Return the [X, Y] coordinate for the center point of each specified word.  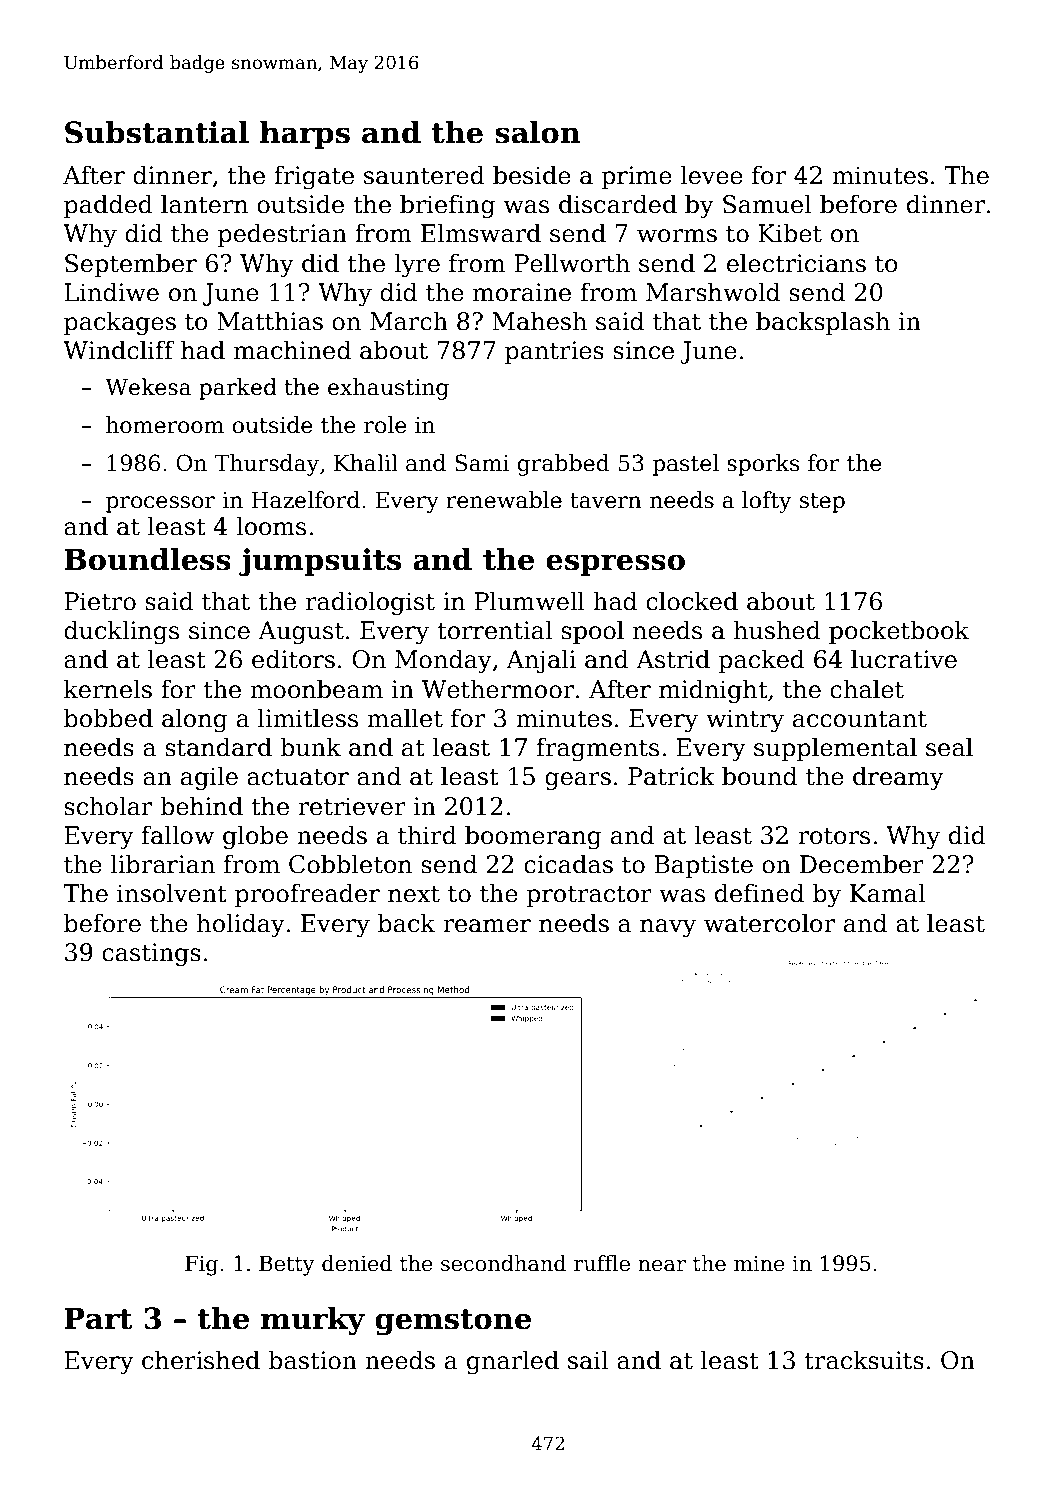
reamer [487, 926]
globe [255, 837]
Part [98, 1318]
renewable [504, 500]
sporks [763, 465]
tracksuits [864, 1360]
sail [588, 1360]
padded [108, 206]
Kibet [790, 233]
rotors [834, 836]
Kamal [887, 893]
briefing [447, 206]
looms [271, 526]
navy [668, 928]
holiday [241, 925]
